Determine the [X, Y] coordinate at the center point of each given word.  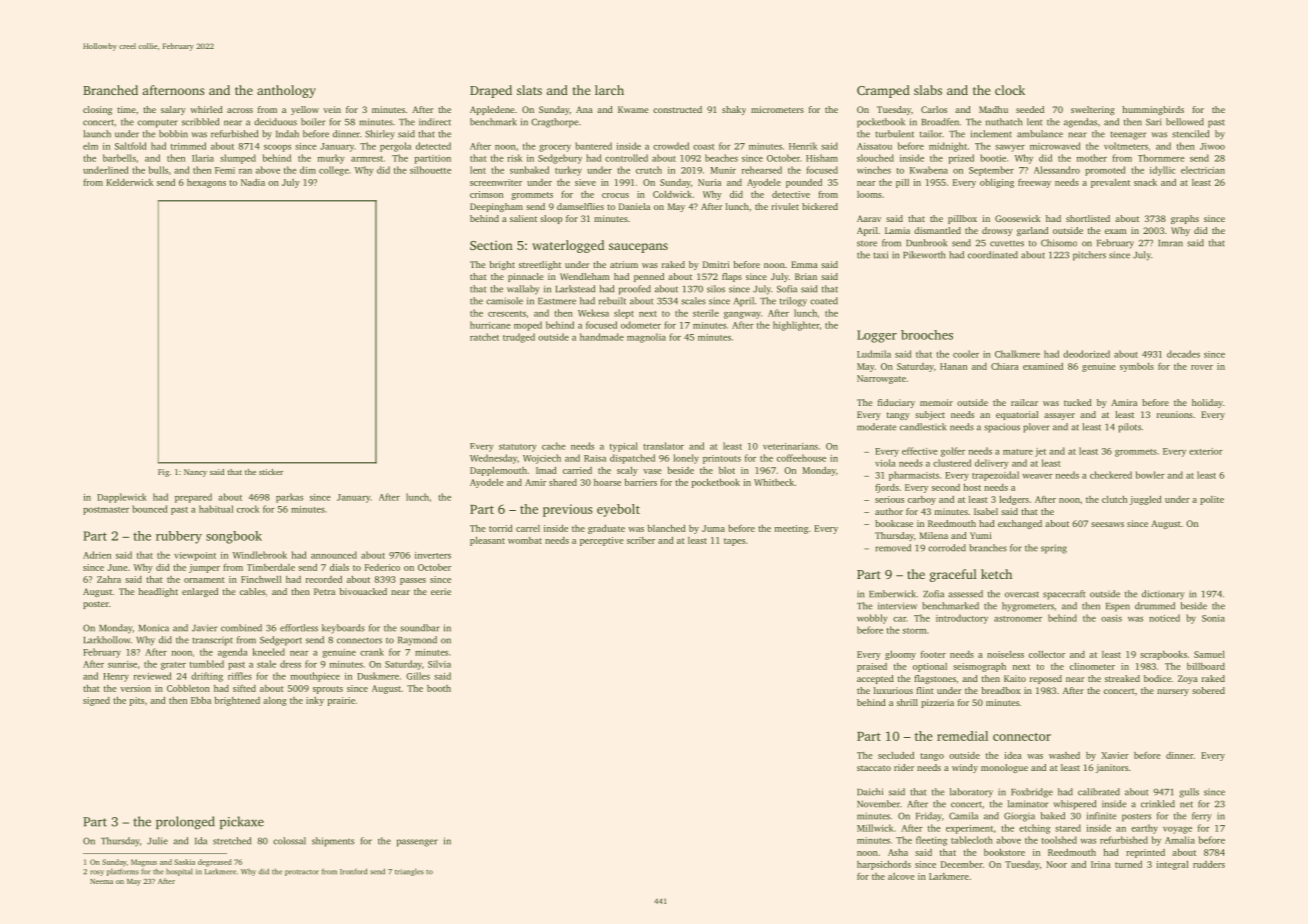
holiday [1207, 403]
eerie [441, 591]
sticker [271, 472]
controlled [626, 158]
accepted [875, 679]
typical [624, 447]
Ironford [353, 871]
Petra [324, 591]
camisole [504, 301]
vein [332, 109]
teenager [1128, 135]
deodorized [1086, 354]
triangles [409, 872]
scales [693, 301]
